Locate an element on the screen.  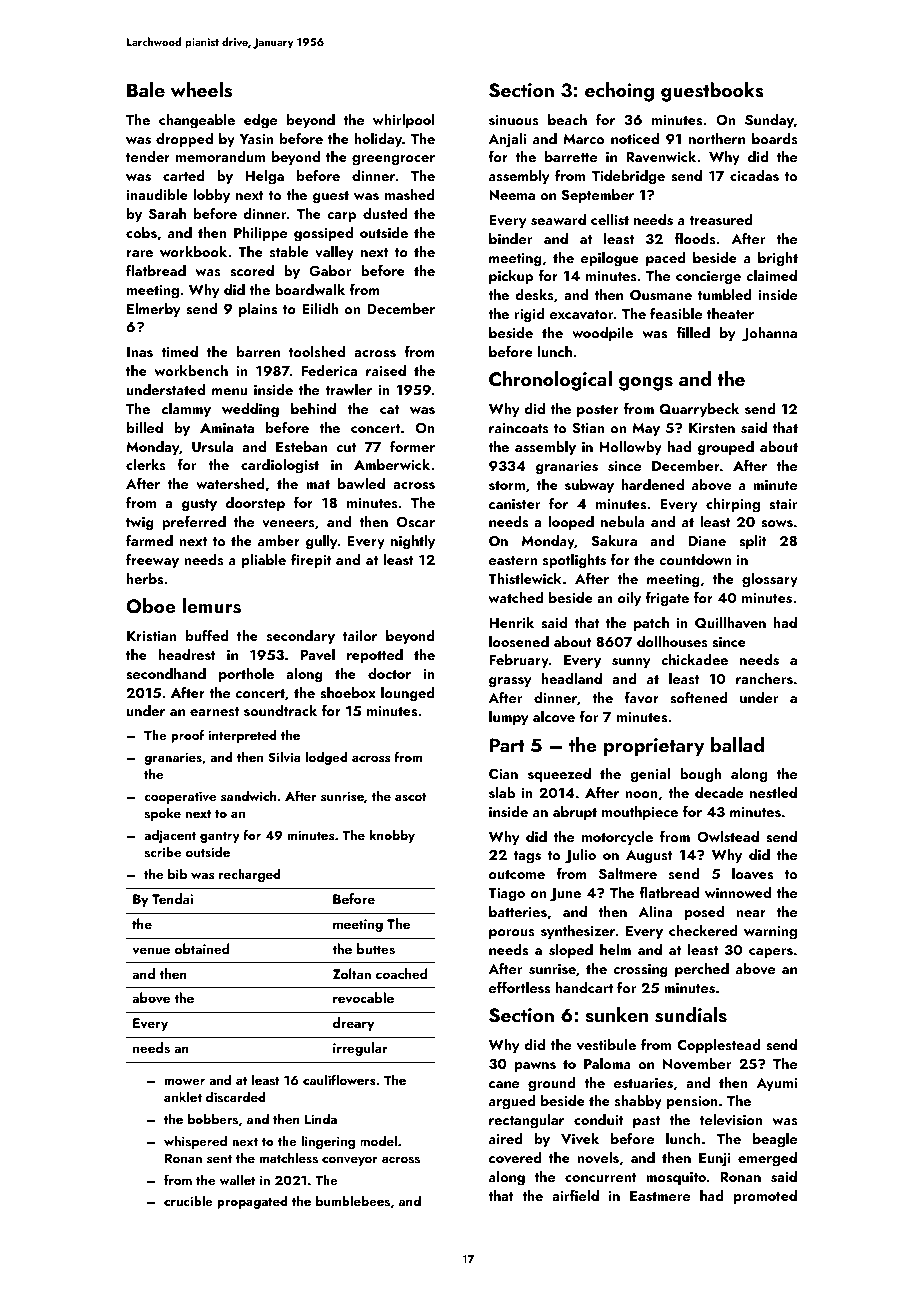
anklet is located at coordinates (183, 1096).
